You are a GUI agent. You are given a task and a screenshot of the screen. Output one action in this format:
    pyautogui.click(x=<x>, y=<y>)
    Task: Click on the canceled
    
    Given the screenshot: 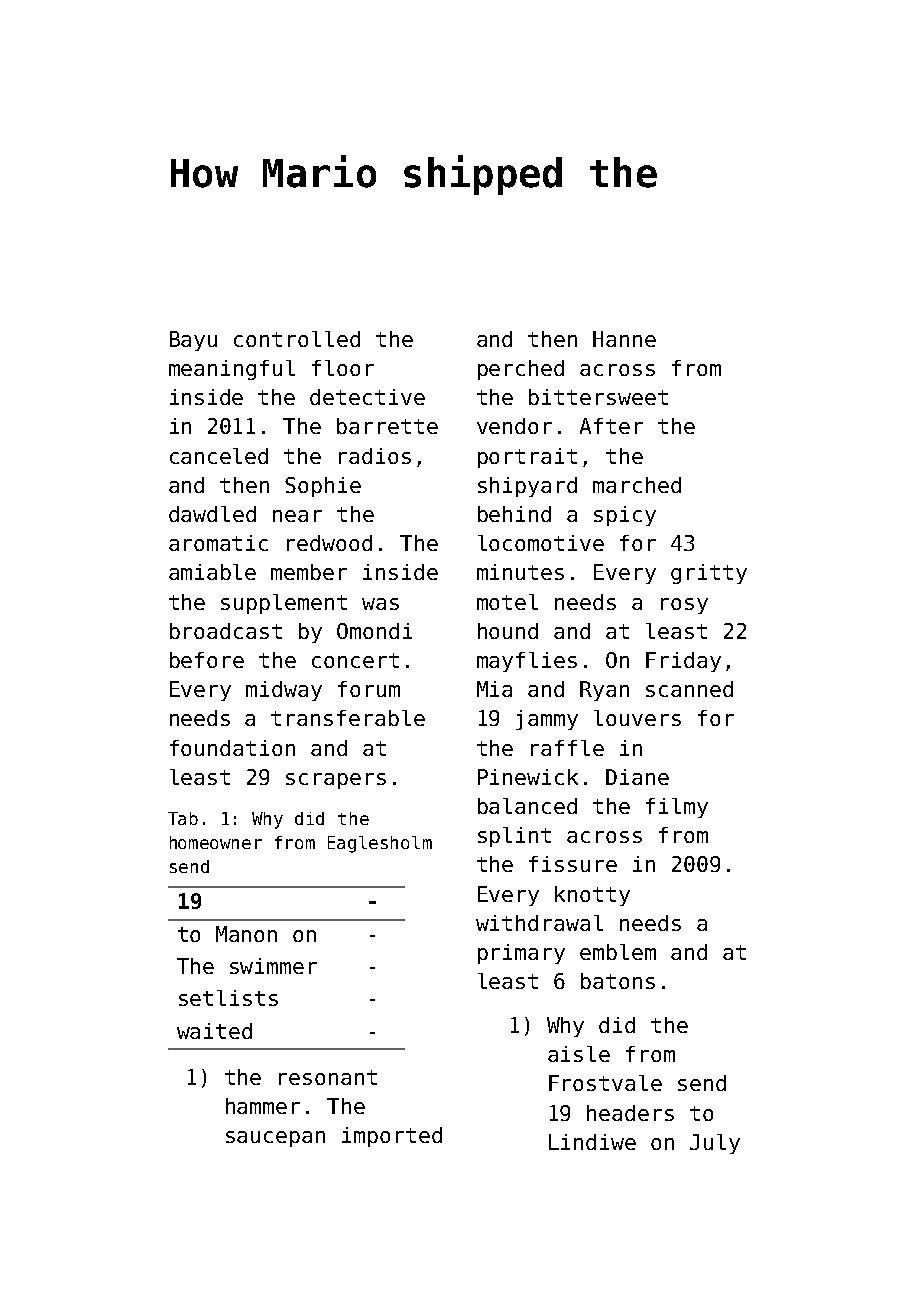 What is the action you would take?
    pyautogui.click(x=219, y=456)
